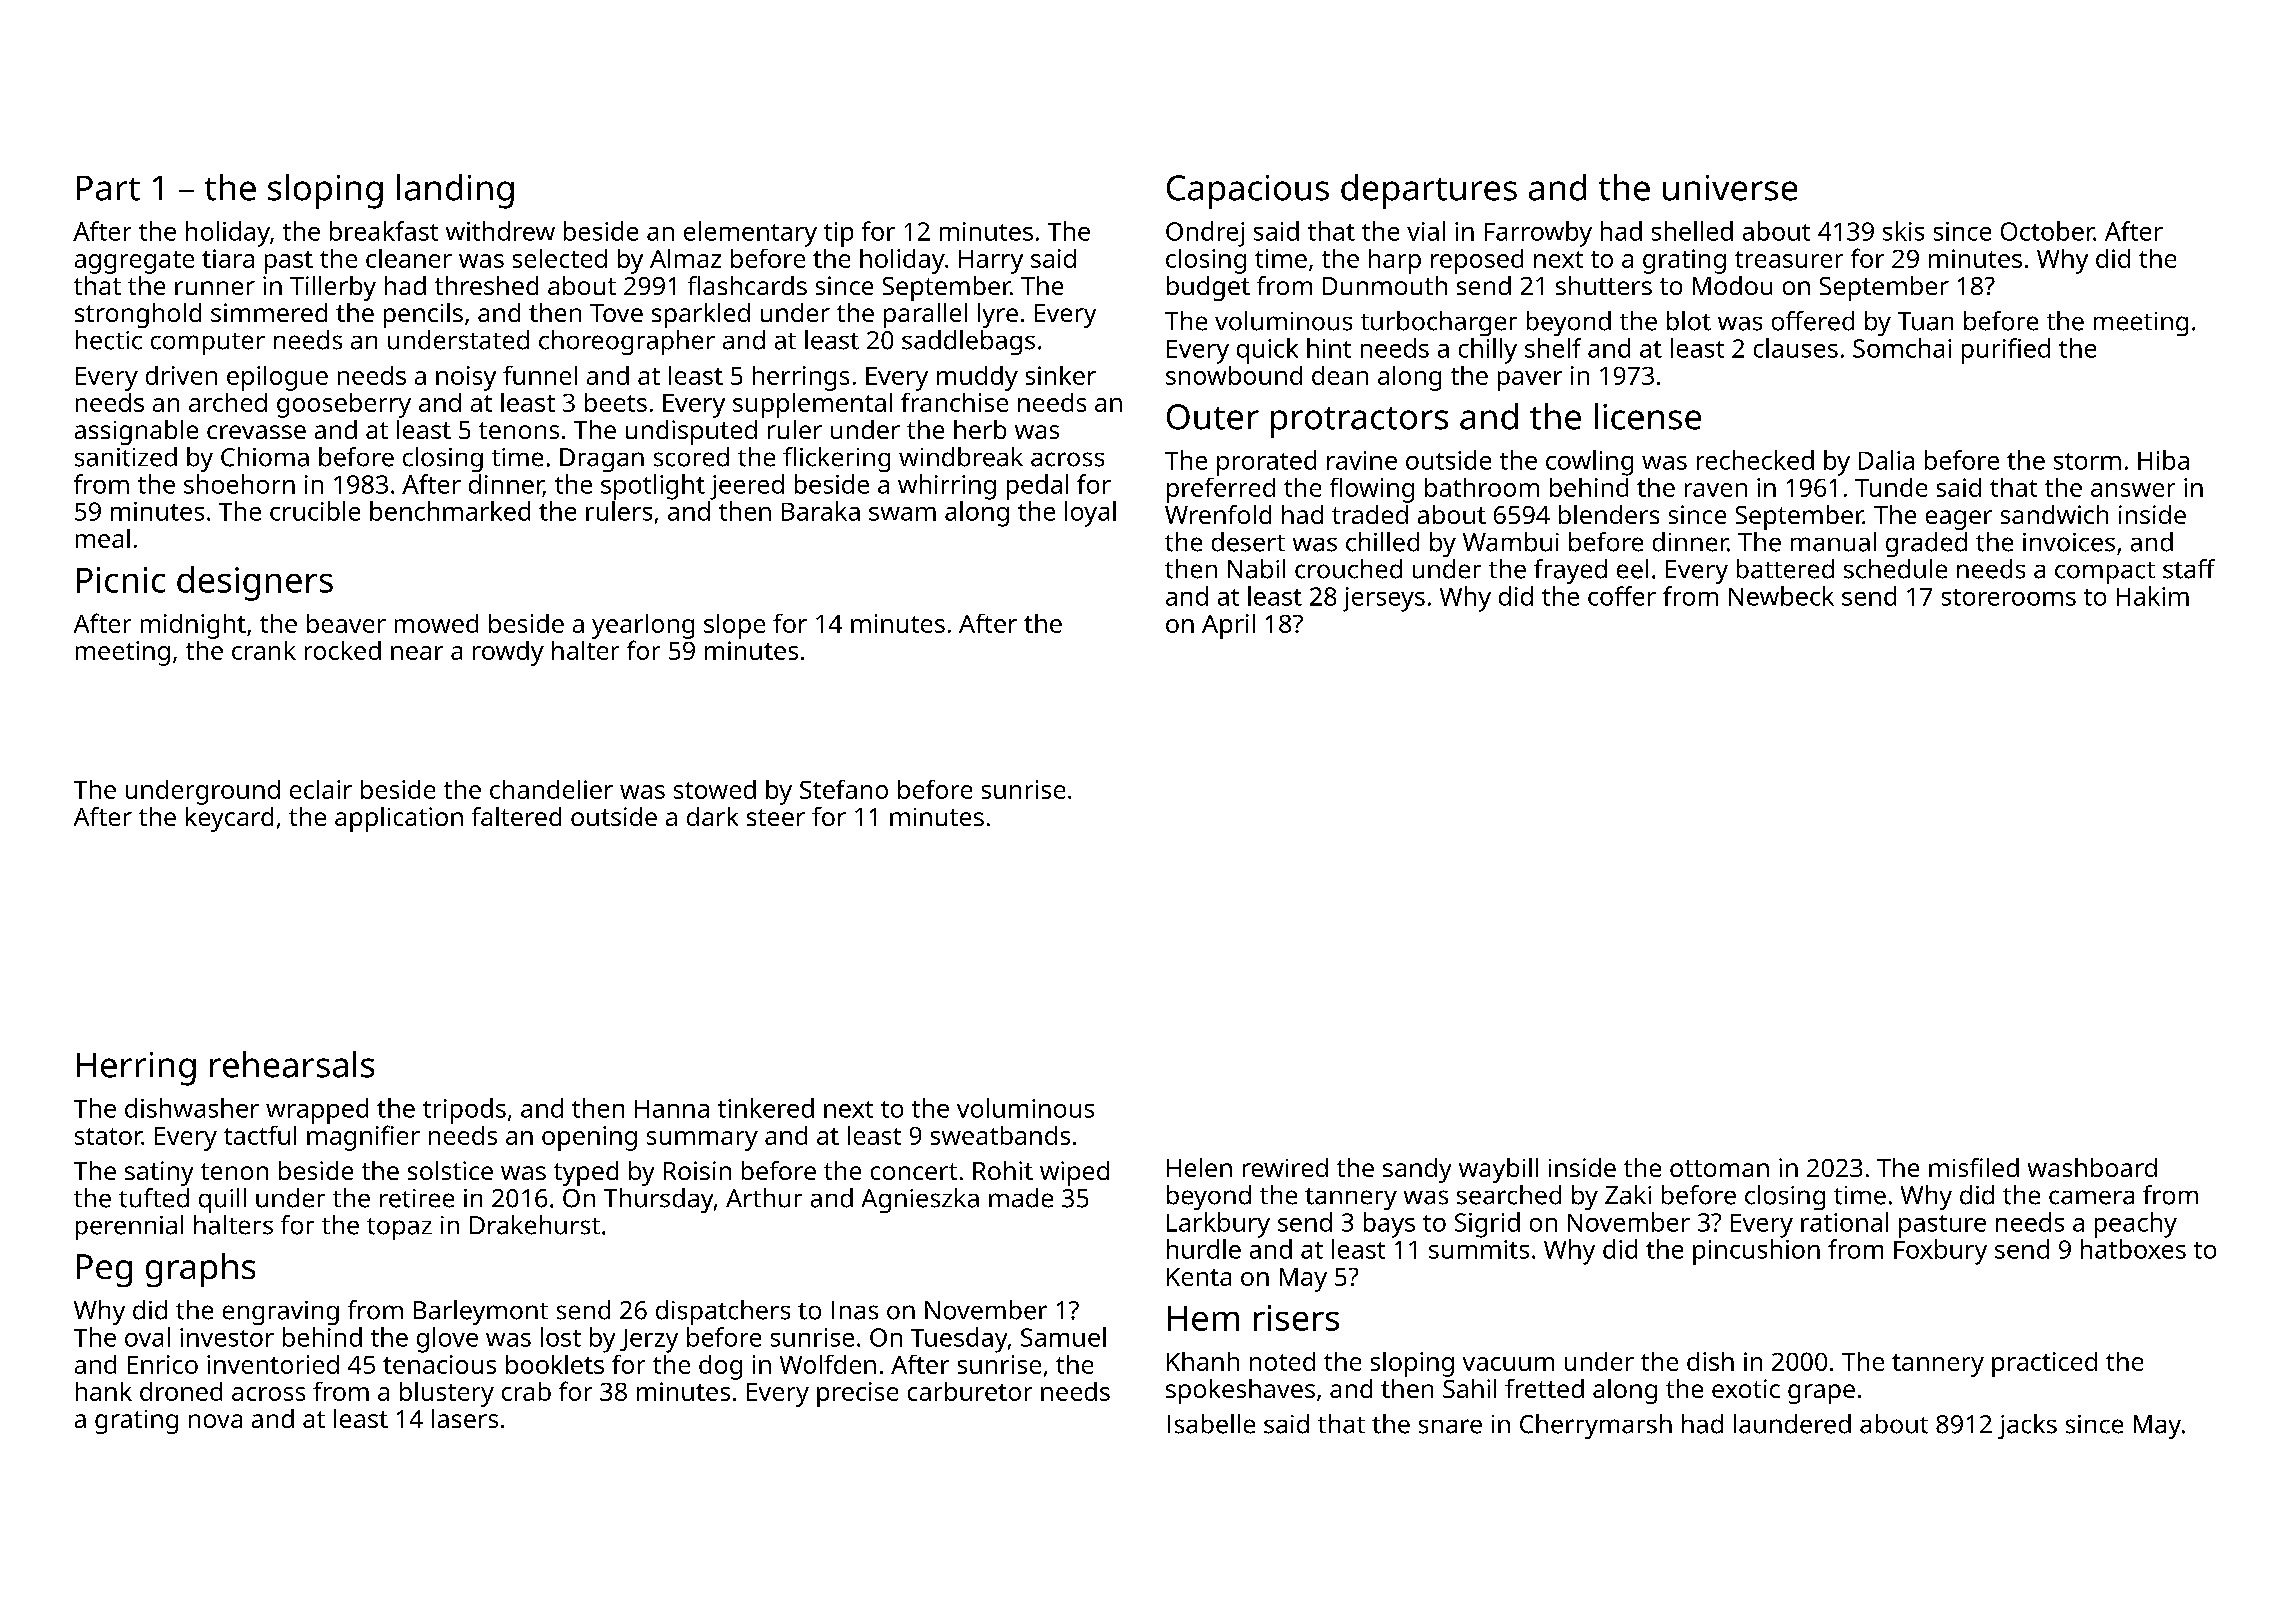 This document has height=1620, width=2292. I want to click on dark, so click(712, 816).
